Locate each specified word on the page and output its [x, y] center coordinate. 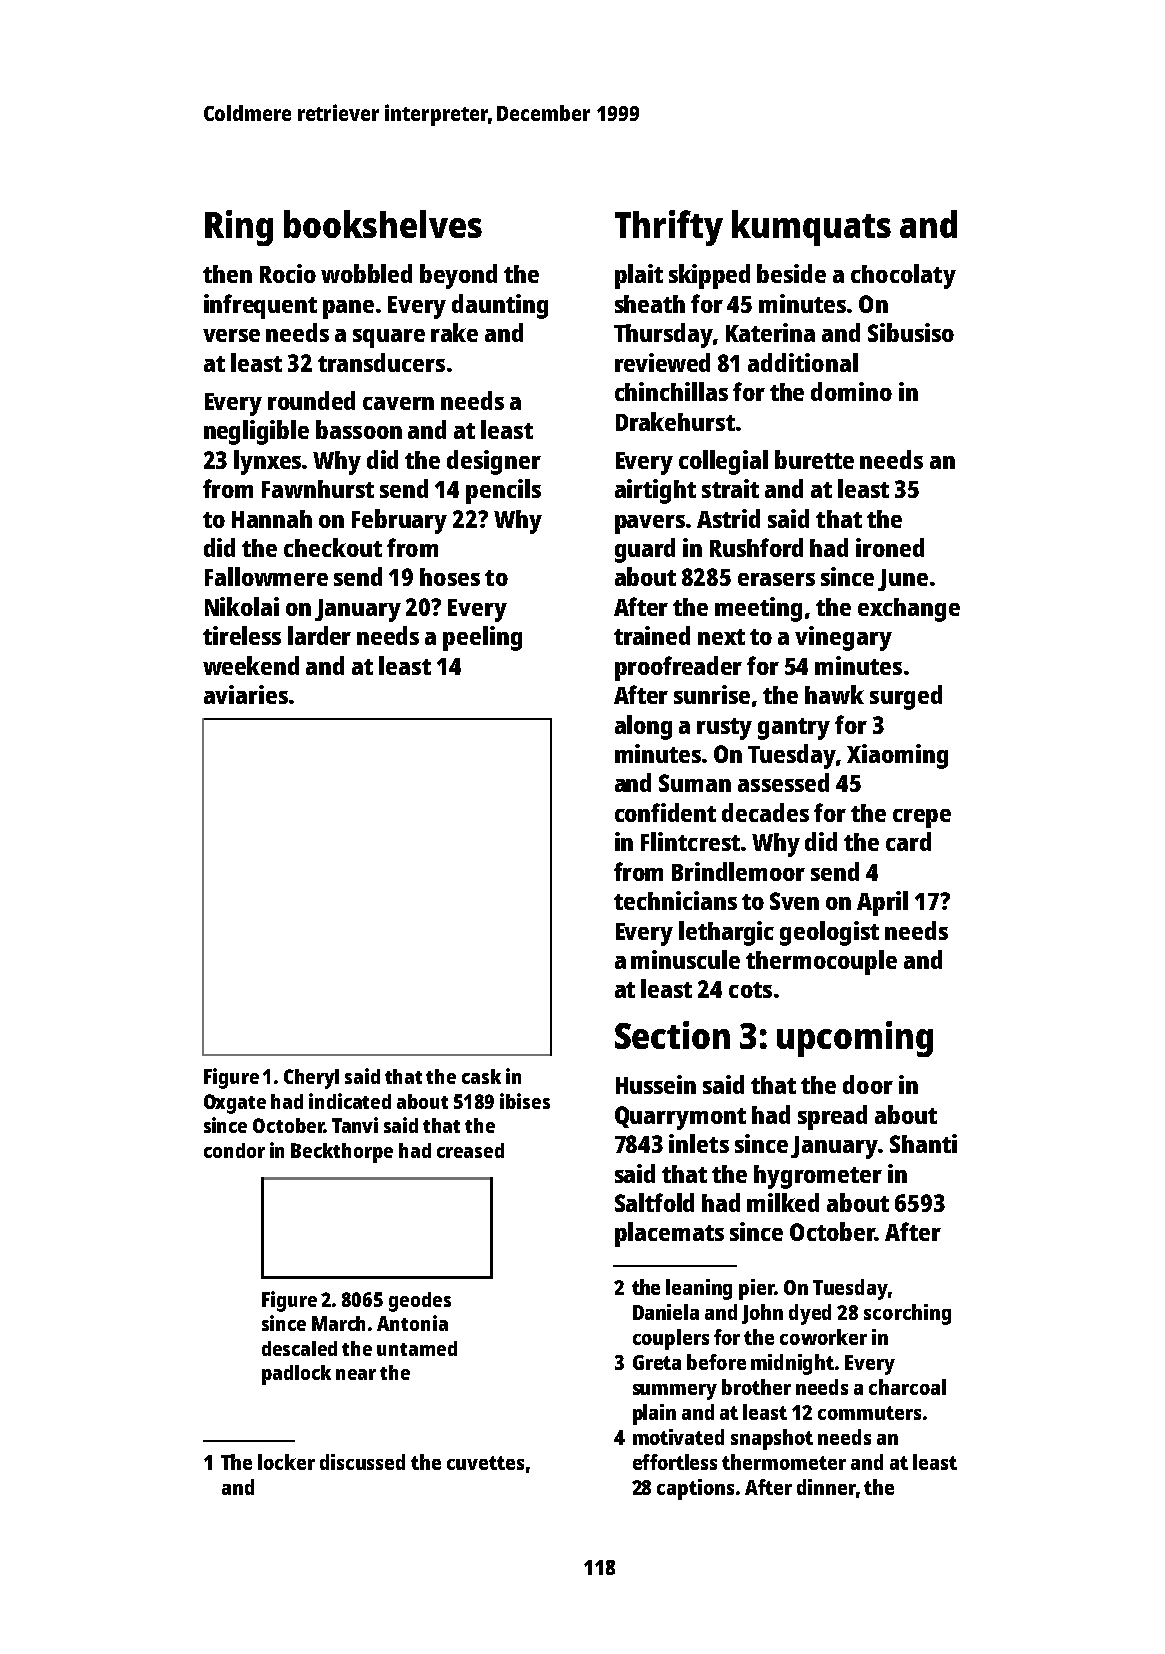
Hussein [656, 1084]
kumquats [811, 228]
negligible [256, 432]
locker [286, 1462]
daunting [500, 306]
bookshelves [383, 224]
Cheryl [311, 1079]
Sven [794, 901]
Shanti [923, 1143]
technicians [675, 900]
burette [814, 459]
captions [695, 1489]
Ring [239, 228]
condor [234, 1150]
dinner [826, 1487]
